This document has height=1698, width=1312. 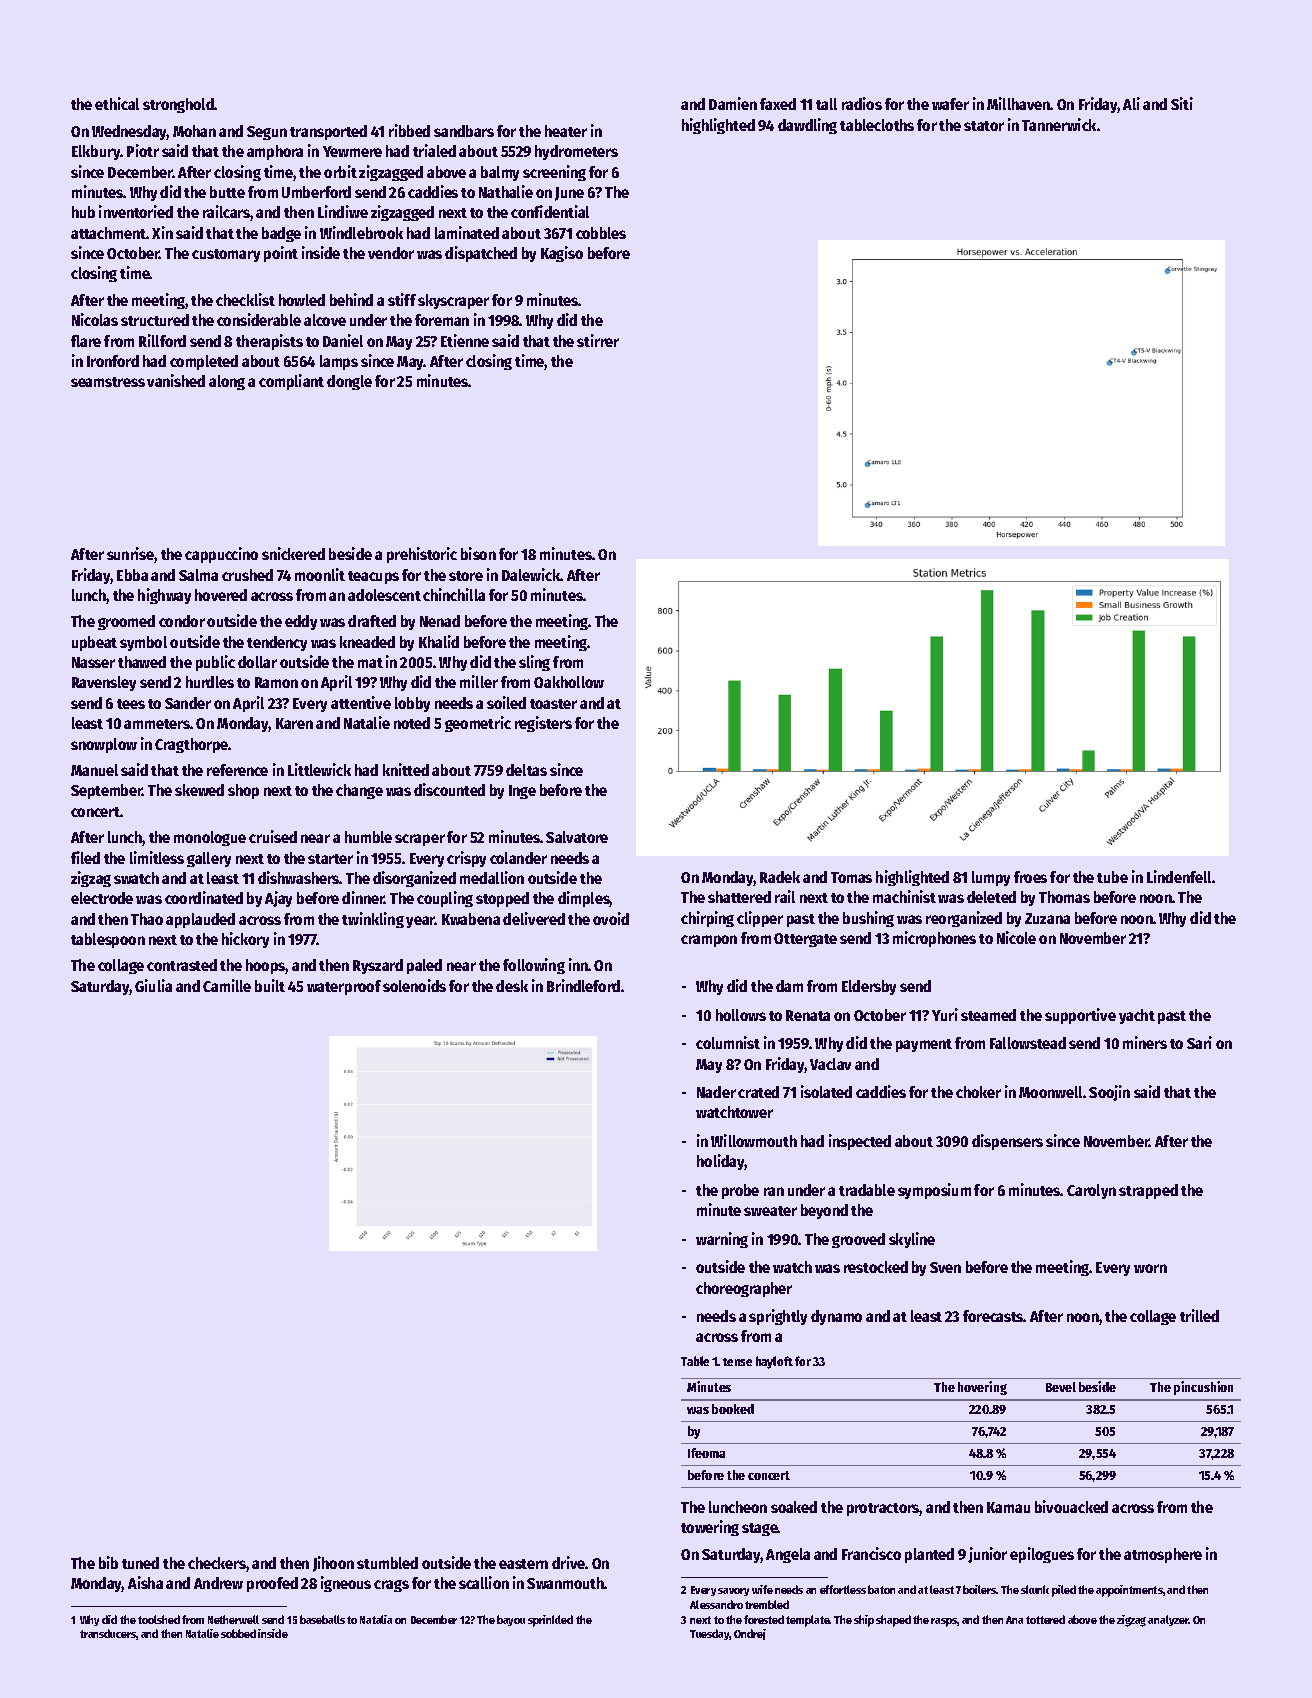 What do you see at coordinates (1007, 1142) in the document?
I see `dispensers` at bounding box center [1007, 1142].
